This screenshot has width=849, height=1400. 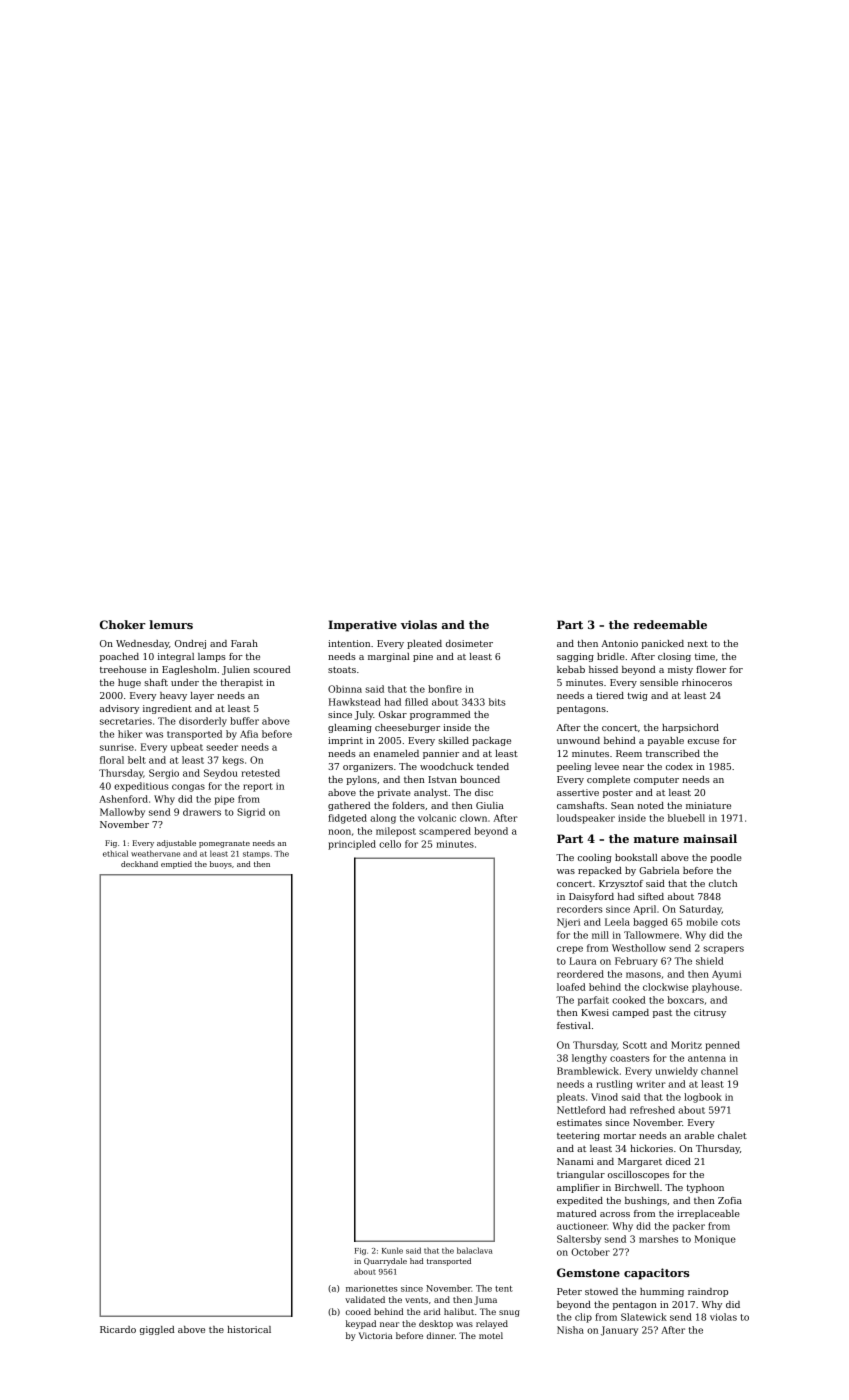 I want to click on giggled, so click(x=157, y=1330).
